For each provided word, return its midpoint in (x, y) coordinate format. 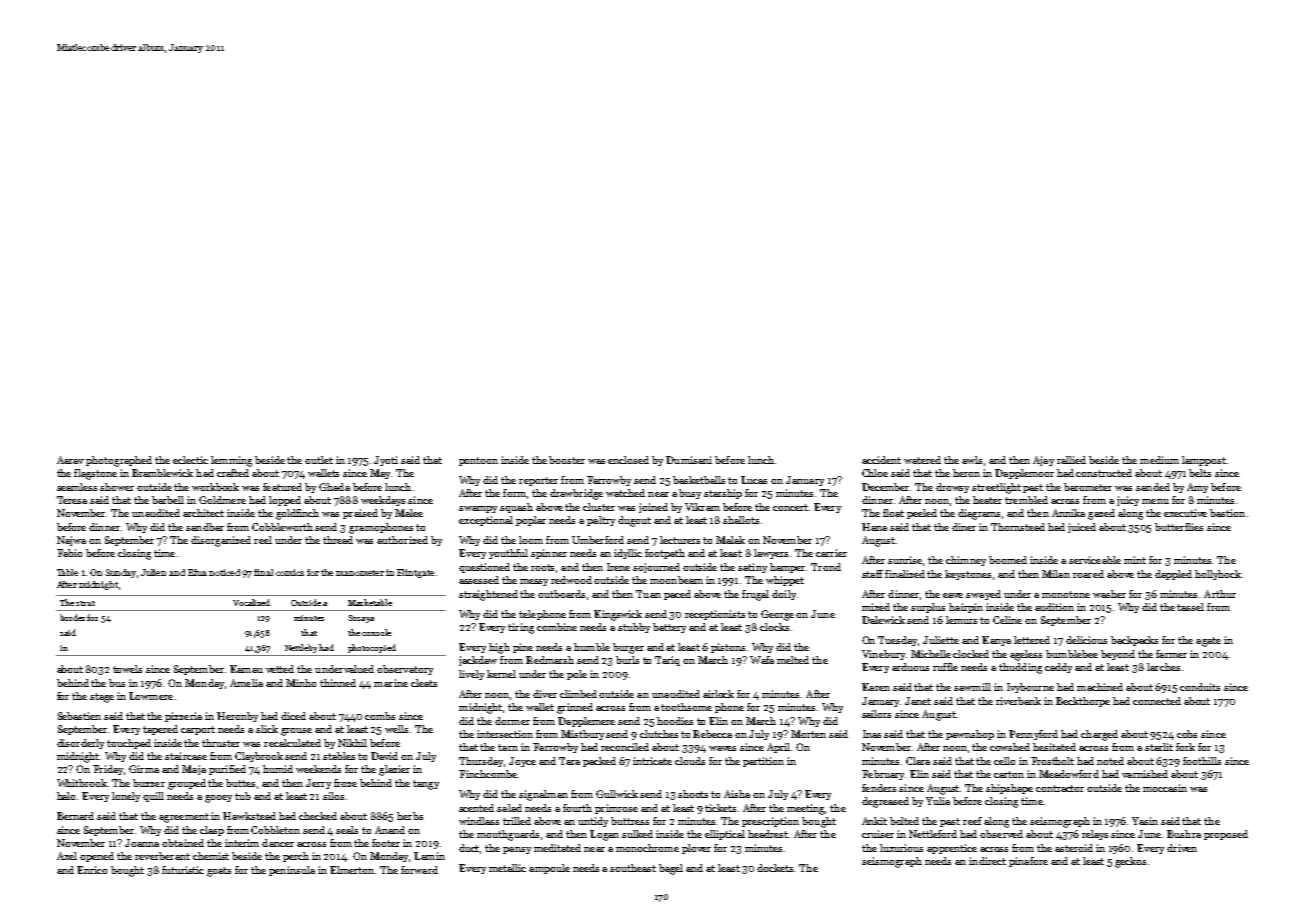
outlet (319, 460)
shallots (741, 520)
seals (347, 830)
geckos (1130, 862)
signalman (543, 795)
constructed (1104, 473)
